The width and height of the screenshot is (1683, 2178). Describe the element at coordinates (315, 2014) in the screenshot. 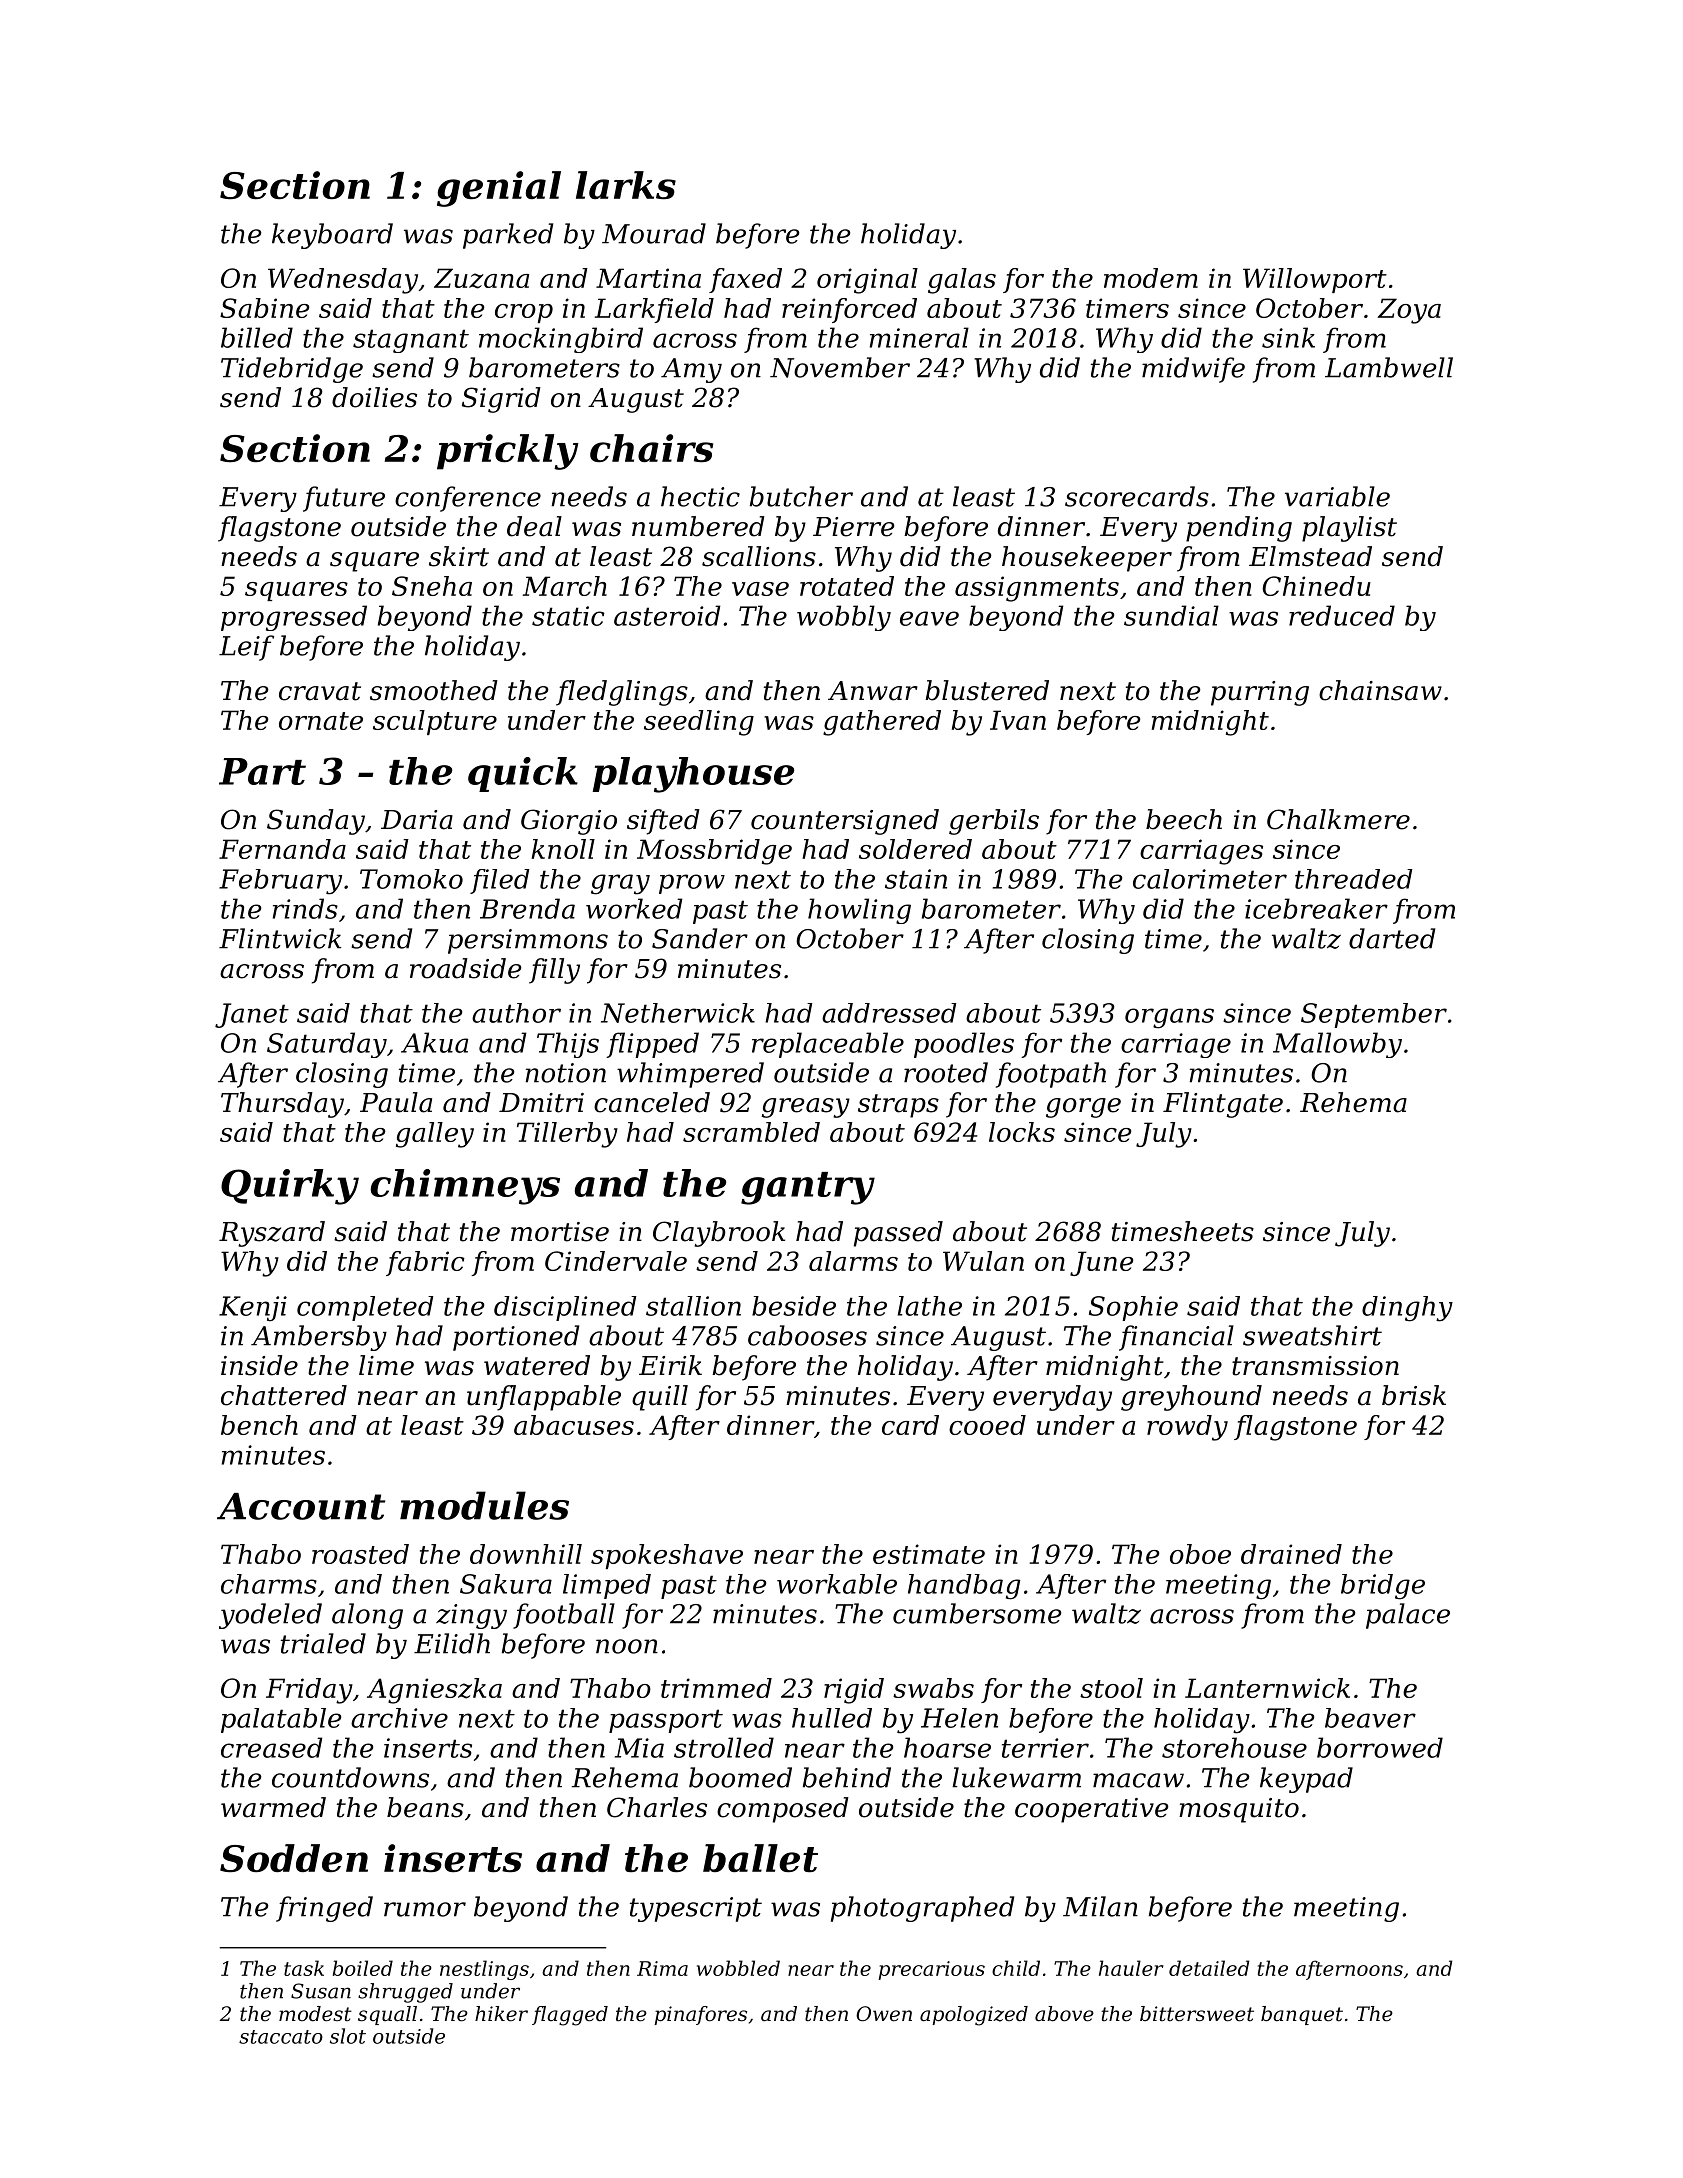

I see `modest` at that location.
